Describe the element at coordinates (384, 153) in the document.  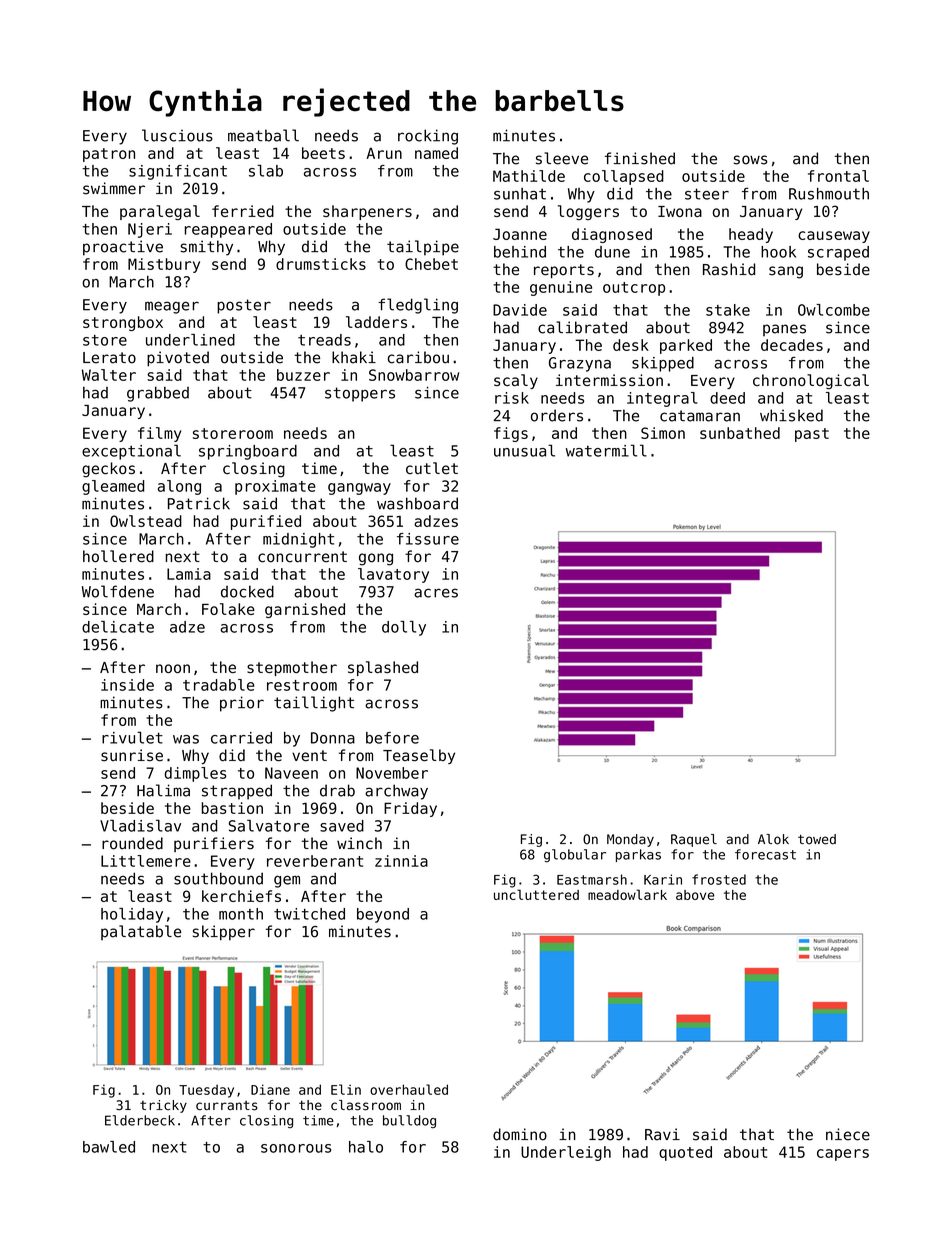
I see `Arun` at that location.
